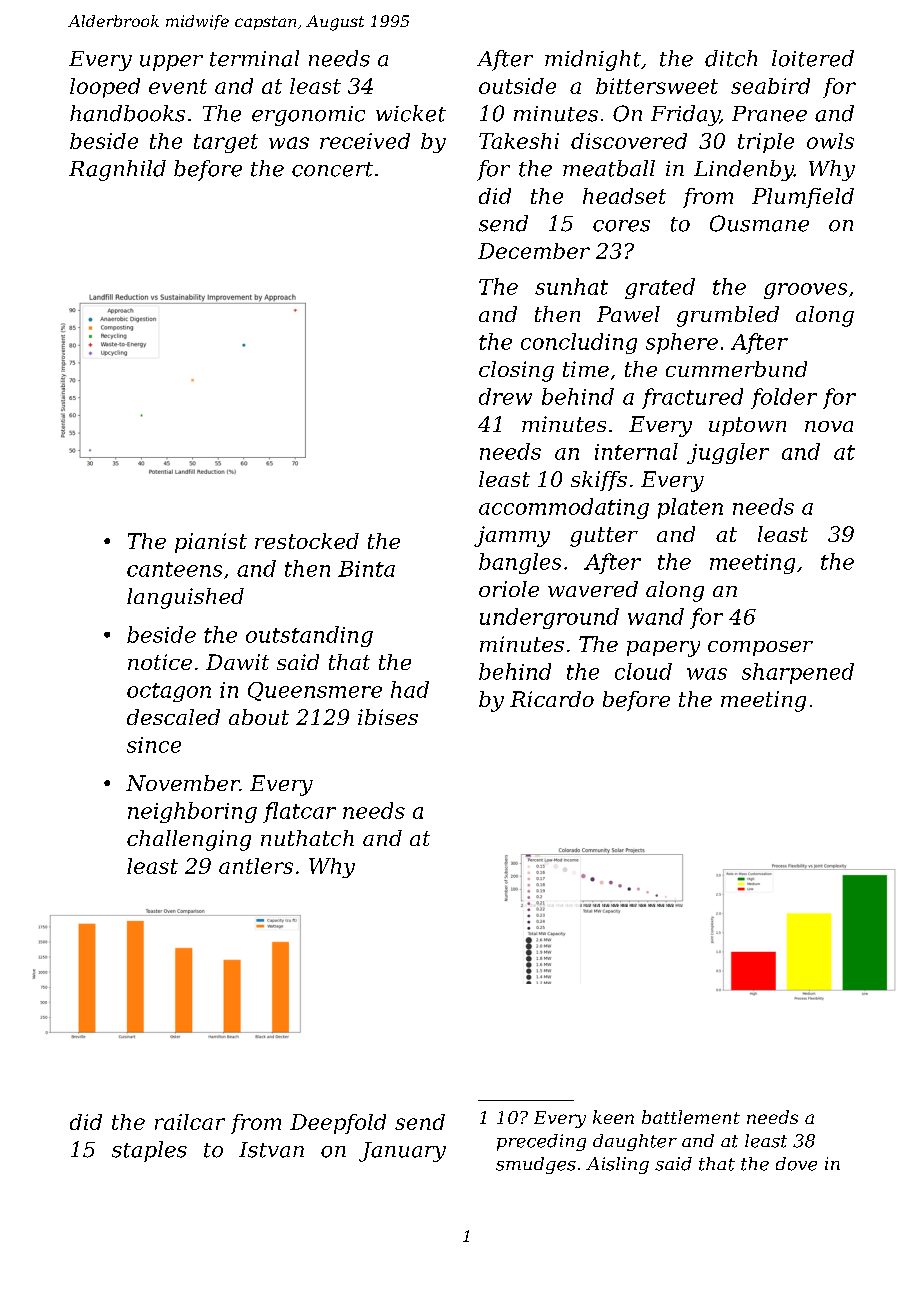 This screenshot has height=1314, width=924. What do you see at coordinates (731, 58) in the screenshot?
I see `ditch` at bounding box center [731, 58].
